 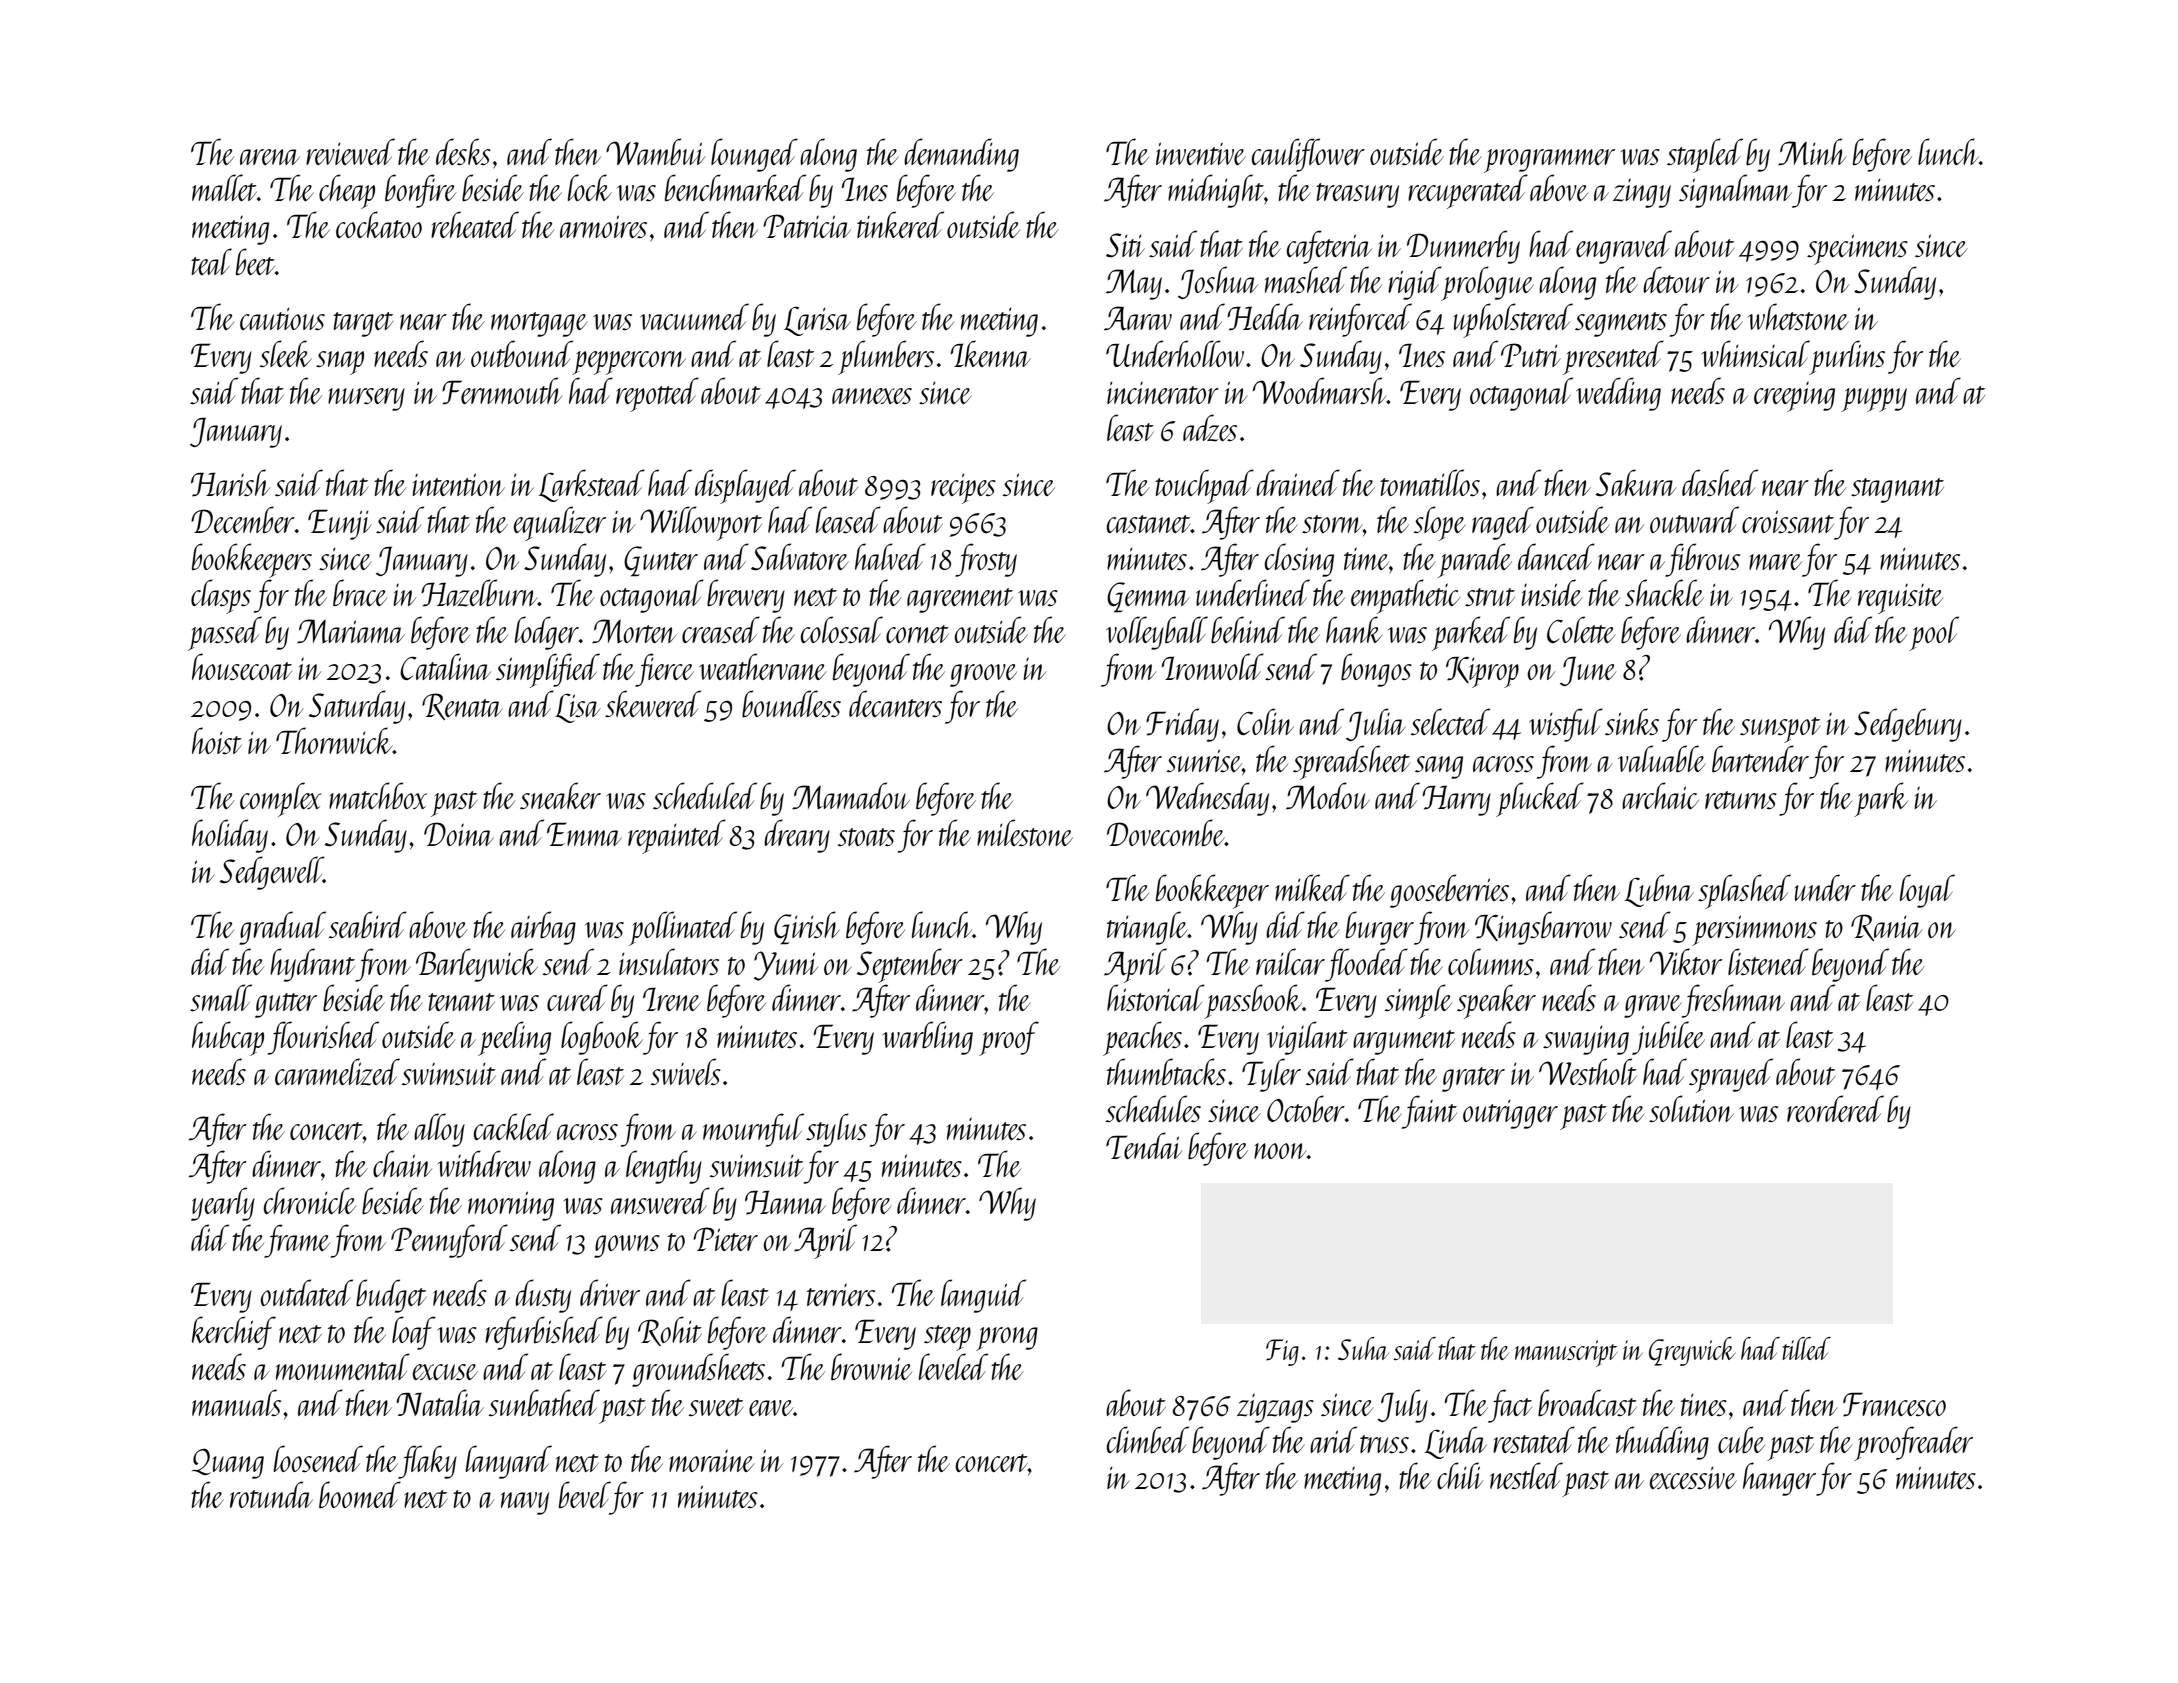 I want to click on detour, so click(x=1676, y=279).
